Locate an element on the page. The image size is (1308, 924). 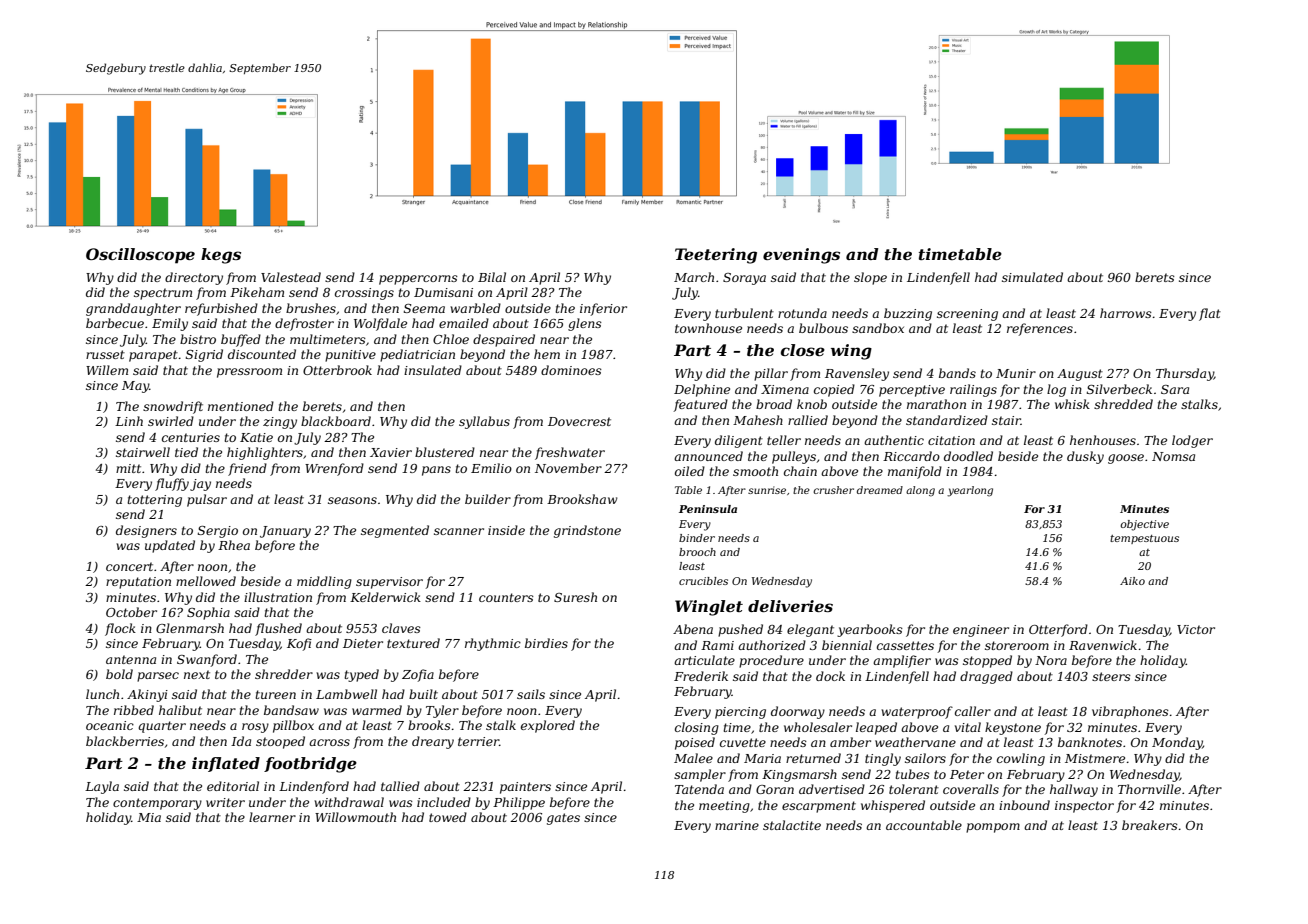
learner is located at coordinates (272, 817).
